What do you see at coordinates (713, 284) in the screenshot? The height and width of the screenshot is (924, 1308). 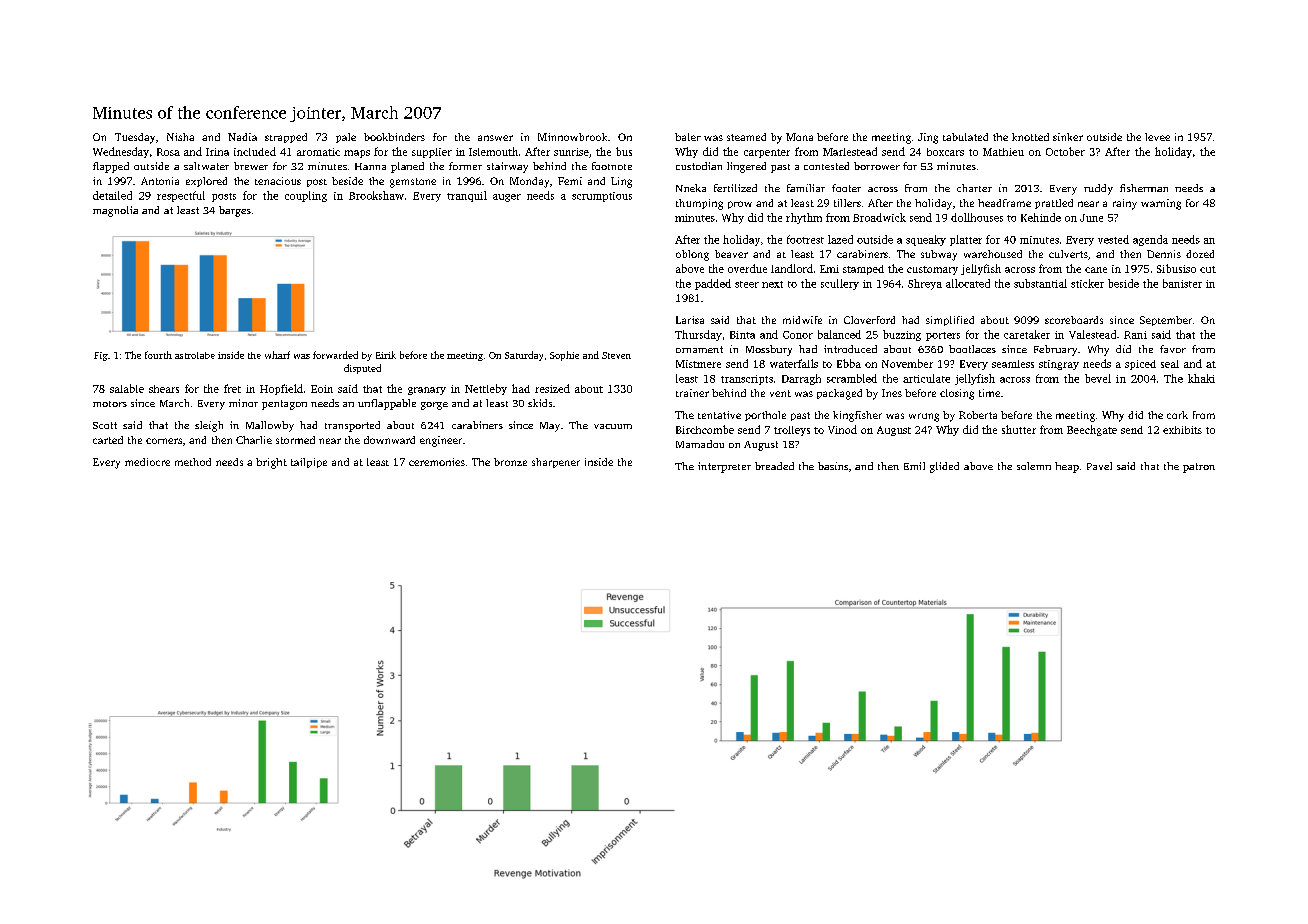 I see `padded` at bounding box center [713, 284].
